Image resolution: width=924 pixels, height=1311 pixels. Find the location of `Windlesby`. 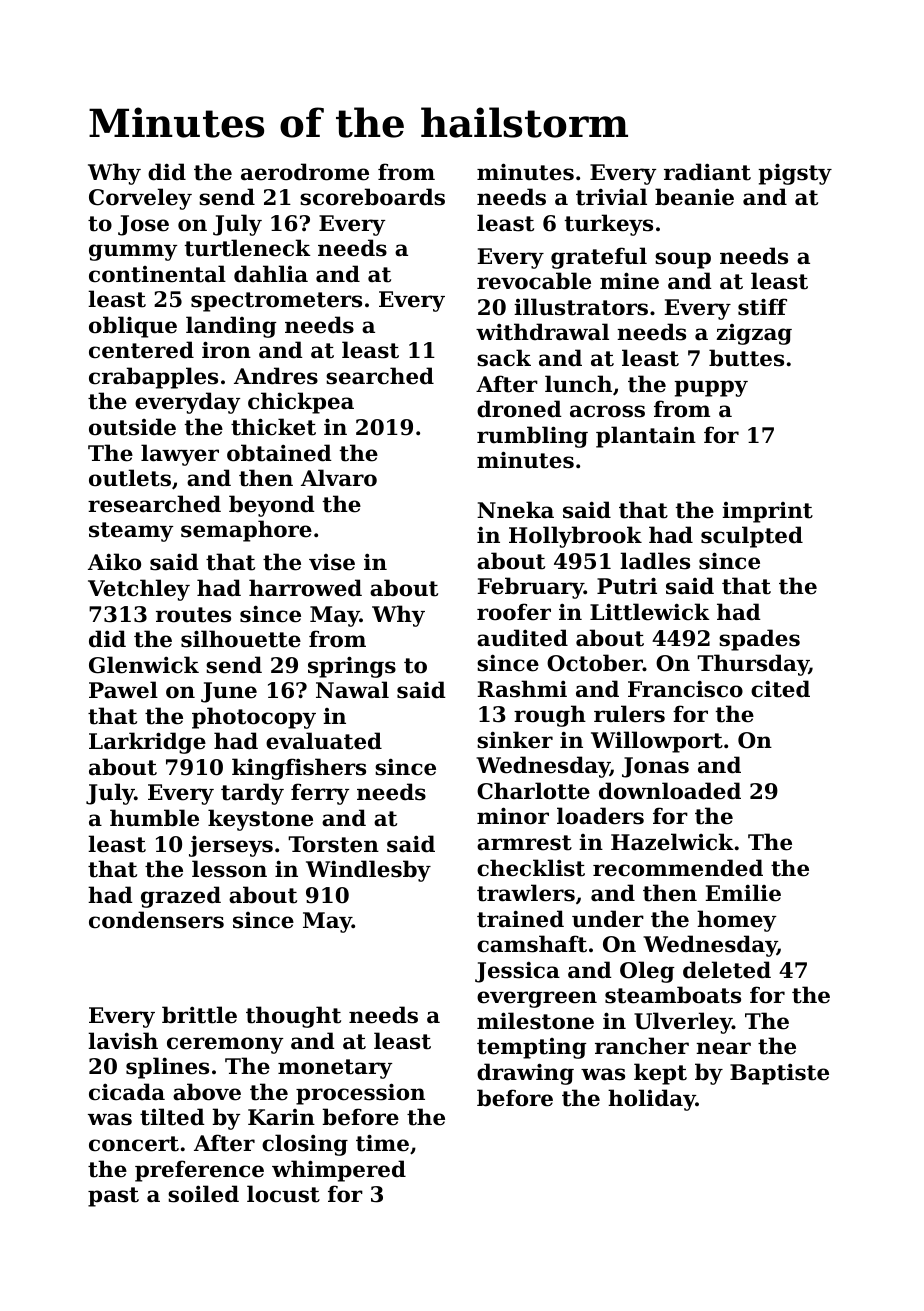

Windlesby is located at coordinates (368, 871).
